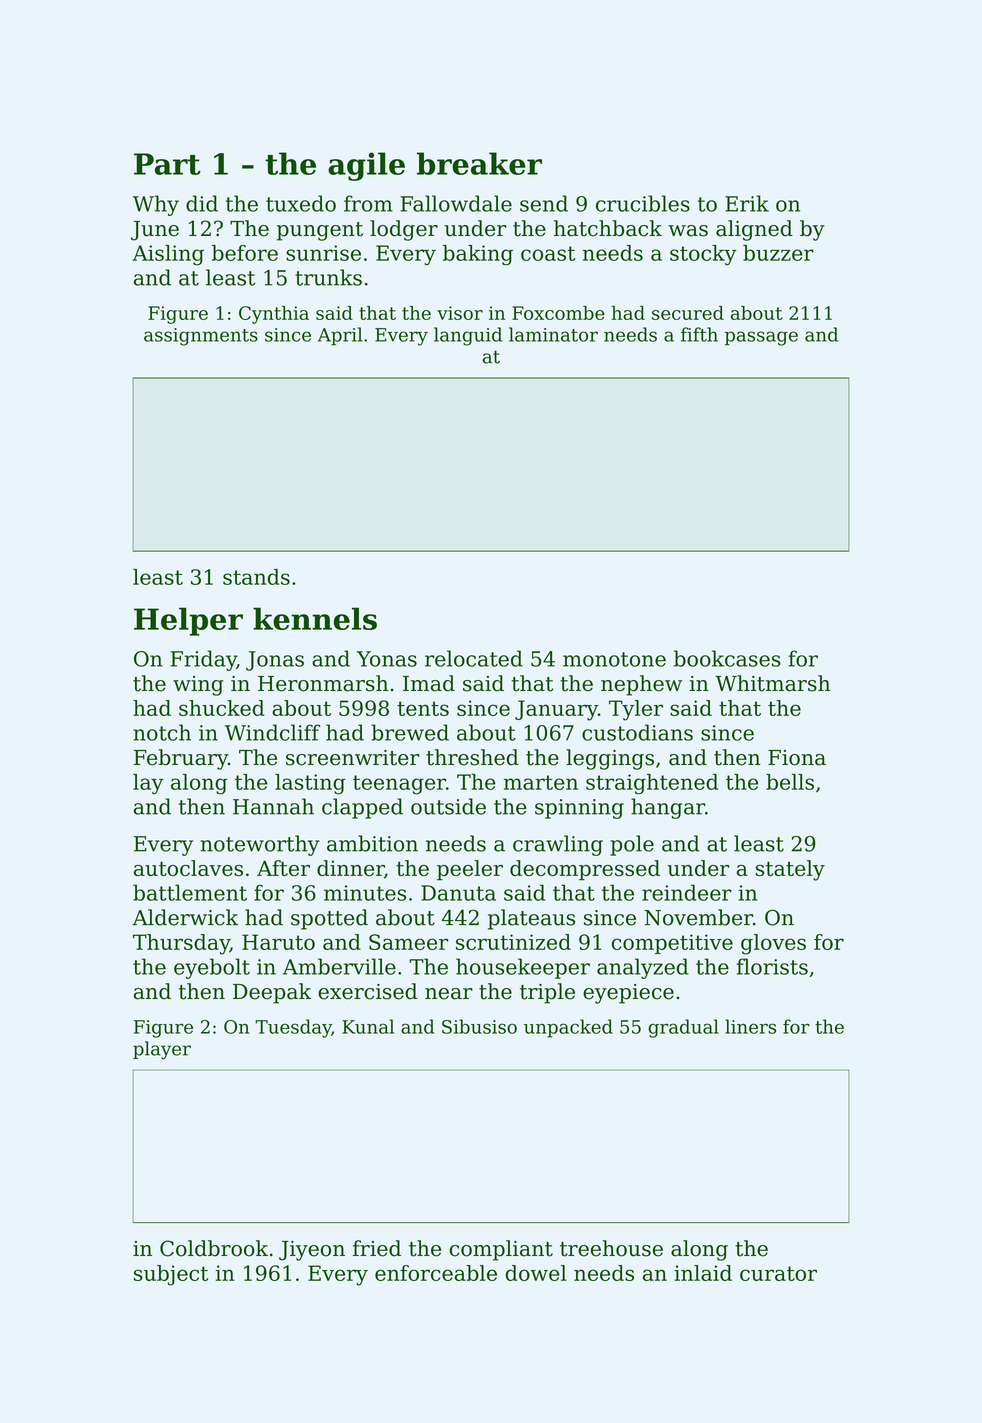 Image resolution: width=982 pixels, height=1423 pixels. I want to click on Coldbrook, so click(214, 1248).
